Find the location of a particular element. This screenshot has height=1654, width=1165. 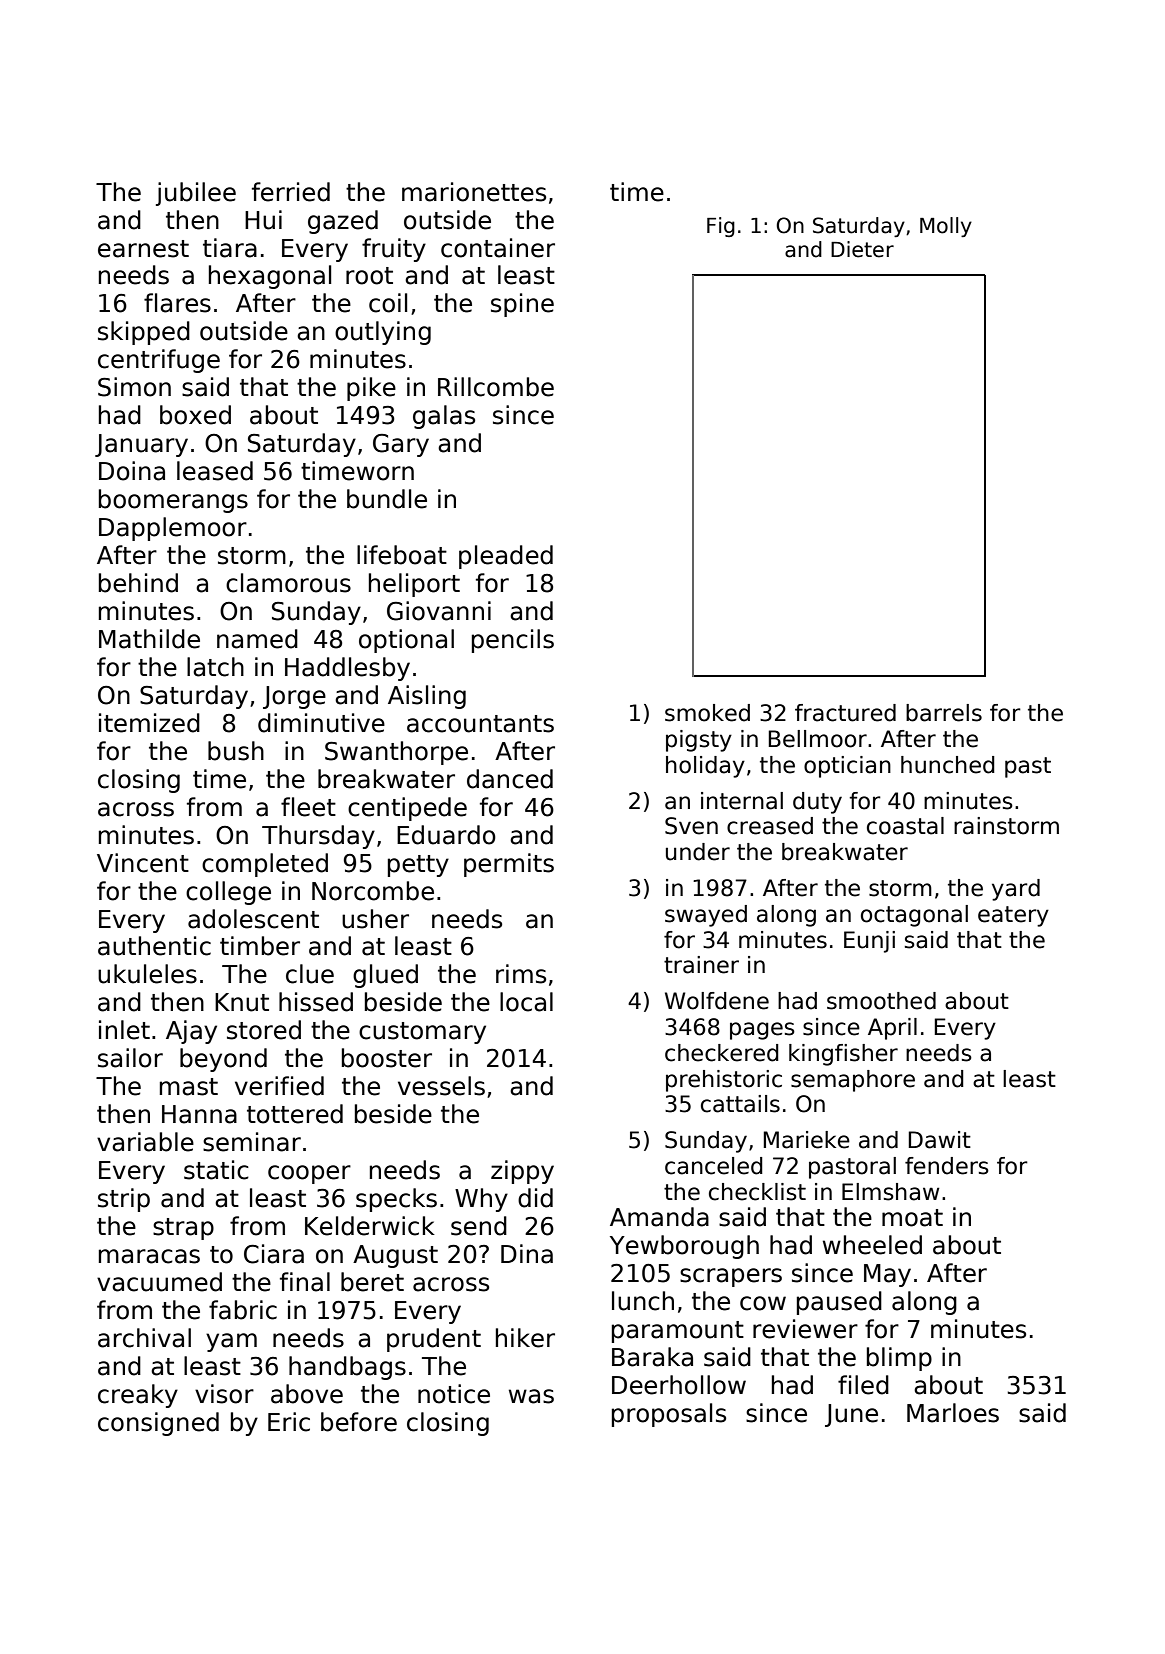

June is located at coordinates (851, 1415).
